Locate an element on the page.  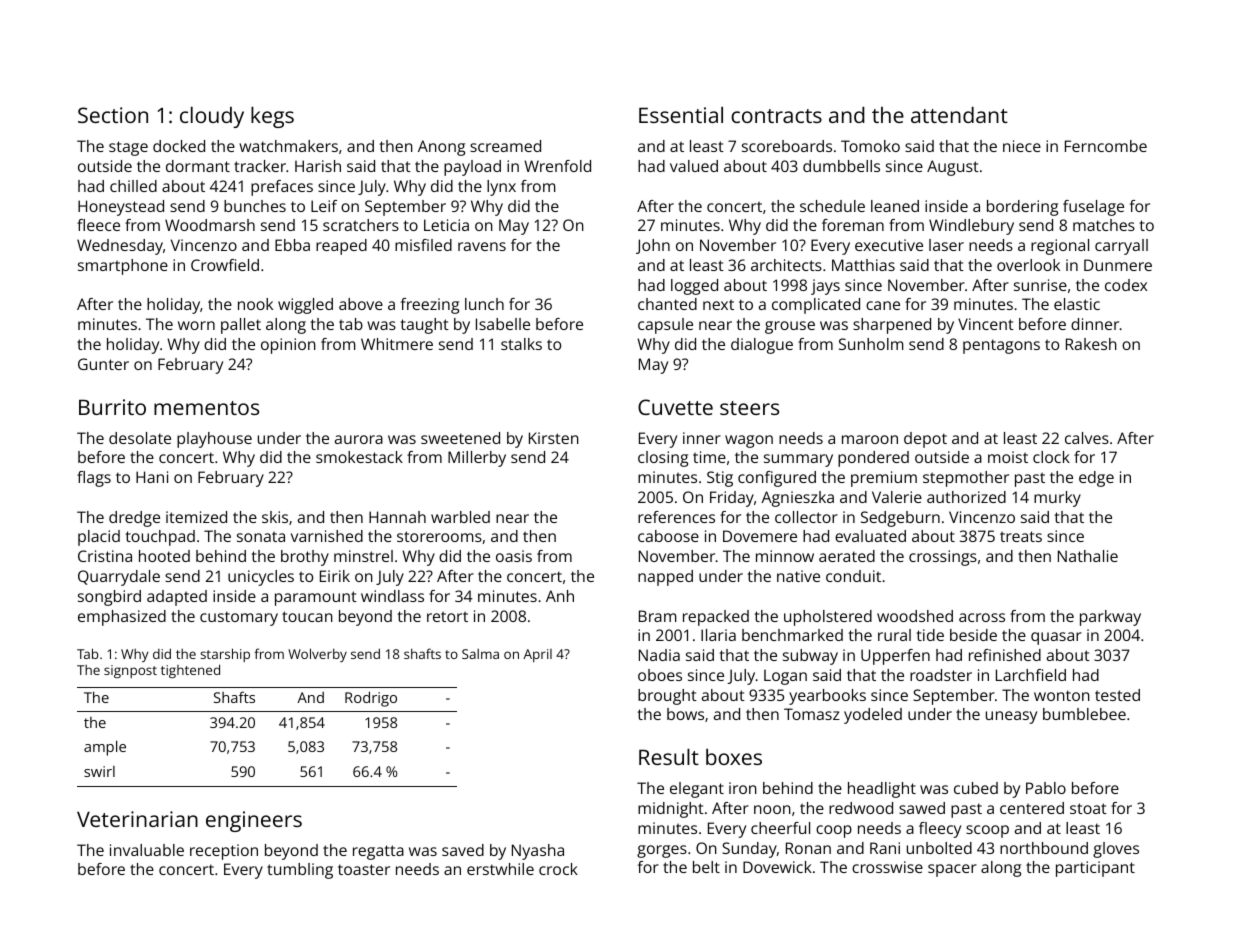
cloudy is located at coordinates (212, 117).
